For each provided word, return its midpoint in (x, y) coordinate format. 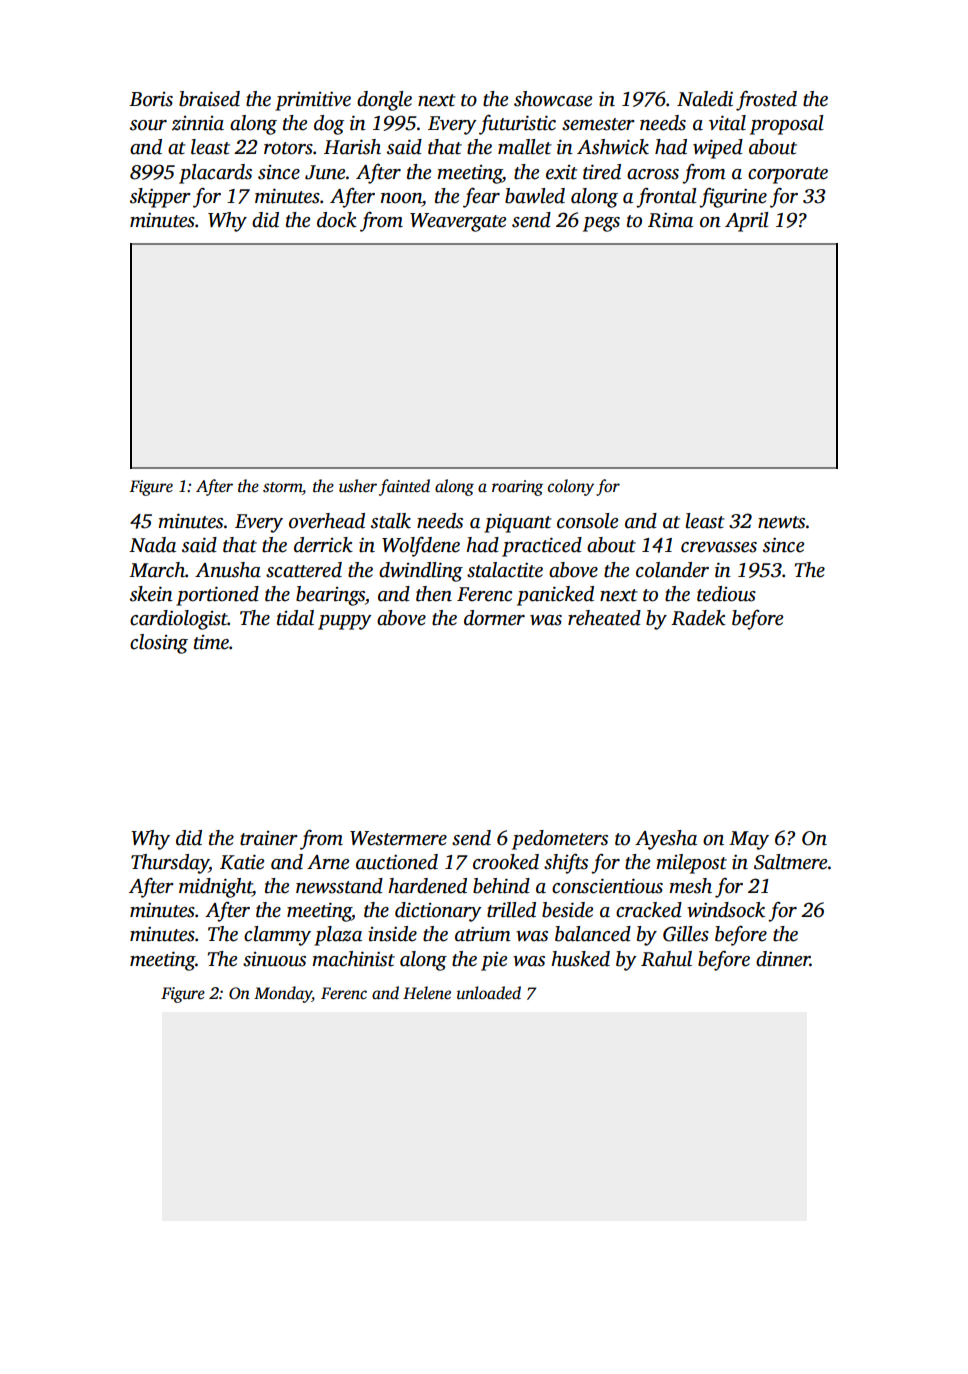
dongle (384, 101)
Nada (152, 545)
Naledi (705, 99)
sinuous (274, 959)
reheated (604, 618)
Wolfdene (421, 547)
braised (209, 99)
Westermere (398, 838)
